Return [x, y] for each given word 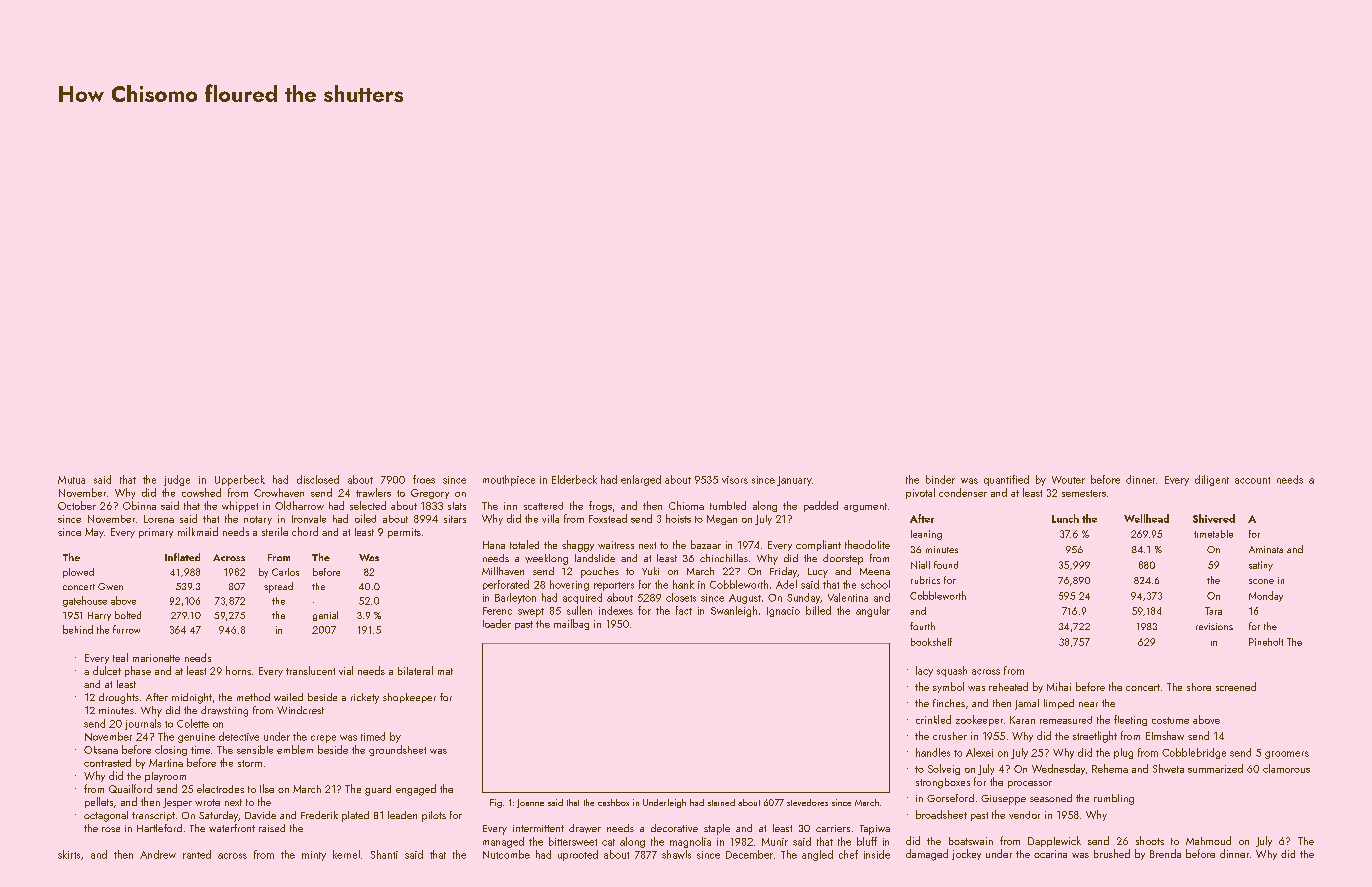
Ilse [267, 788]
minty [314, 856]
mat [445, 671]
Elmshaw [1165, 735]
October [77, 505]
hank [683, 584]
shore [1199, 687]
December [749, 854]
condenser [963, 492]
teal [120, 657]
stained [721, 802]
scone [1261, 581]
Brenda [1165, 853]
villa [550, 518]
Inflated [182, 557]
